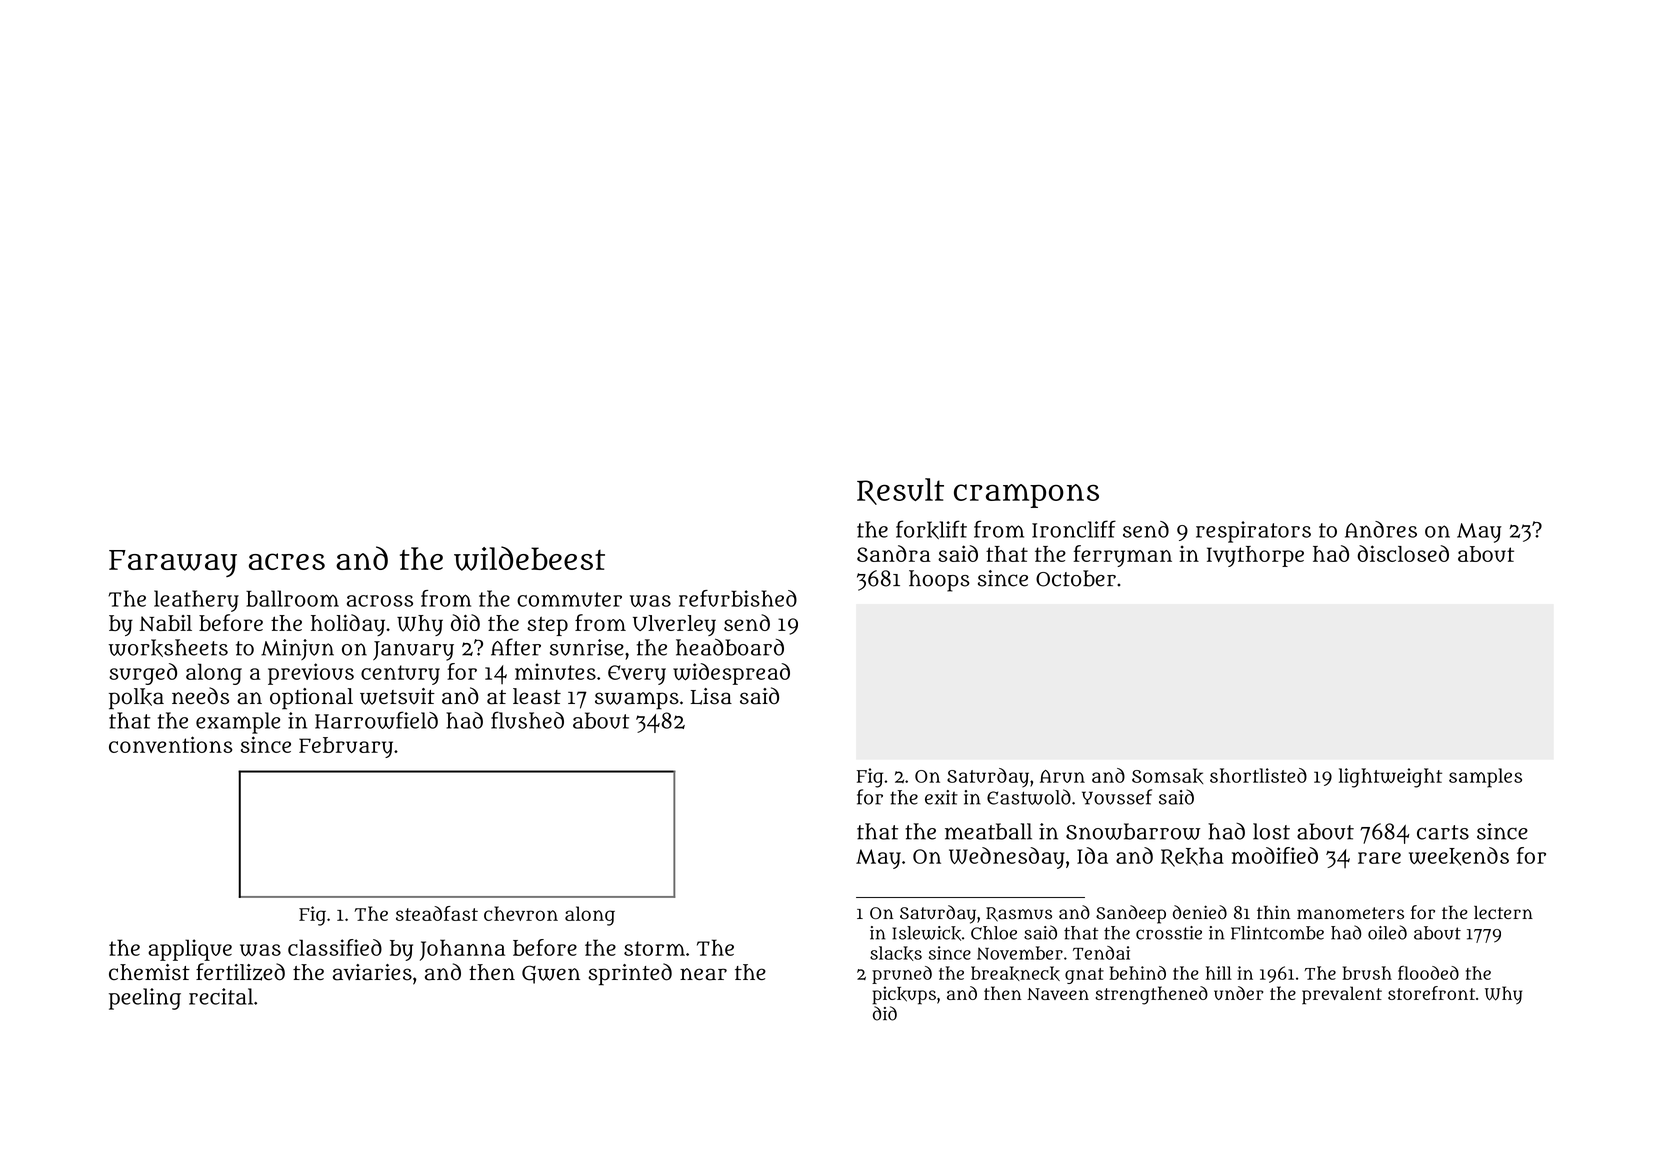  Describe the element at coordinates (287, 561) in the document. I see `acres` at that location.
